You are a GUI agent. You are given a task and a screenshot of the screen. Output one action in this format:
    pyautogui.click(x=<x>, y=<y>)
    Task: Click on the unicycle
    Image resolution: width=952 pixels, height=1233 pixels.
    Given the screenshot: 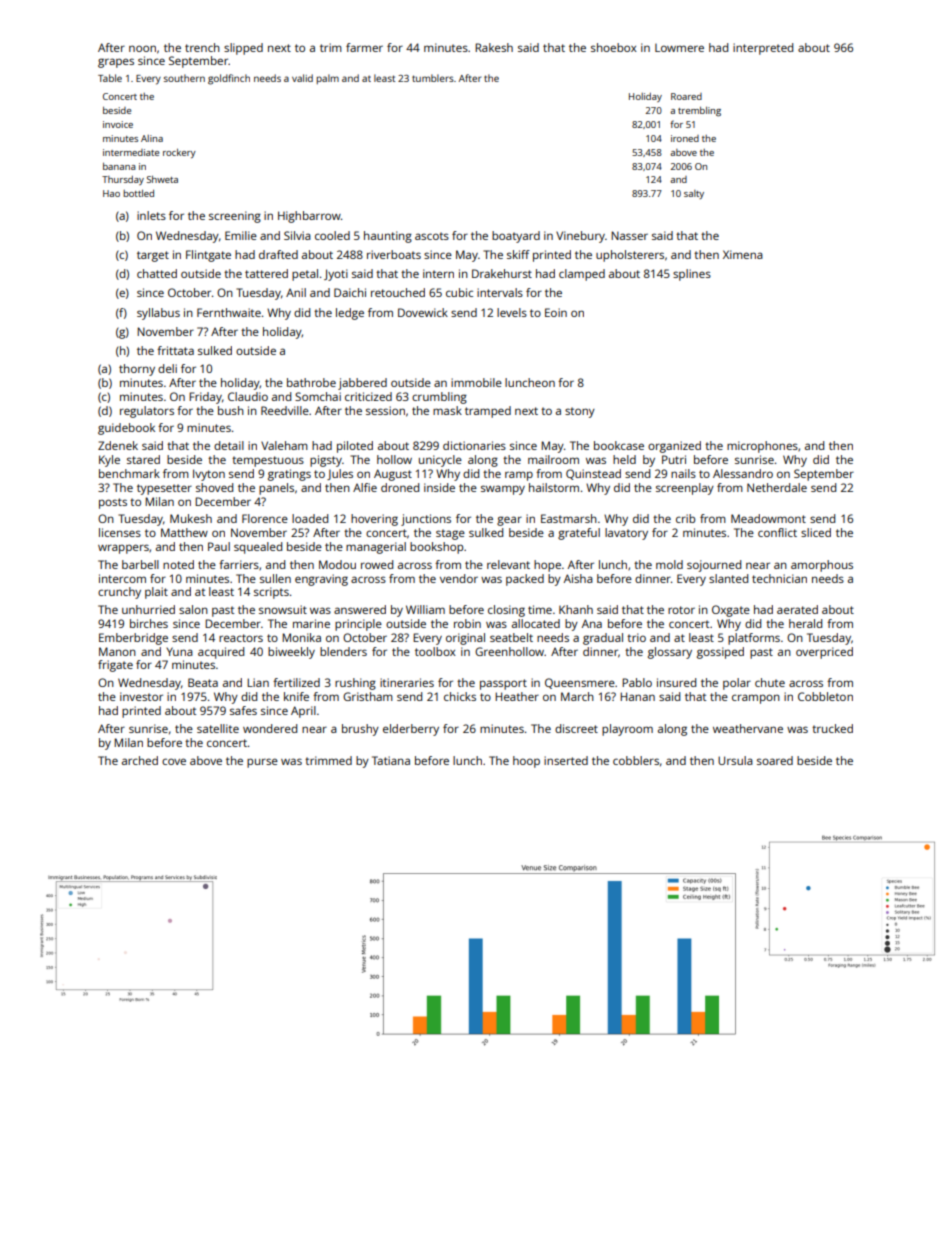 What is the action you would take?
    pyautogui.click(x=440, y=461)
